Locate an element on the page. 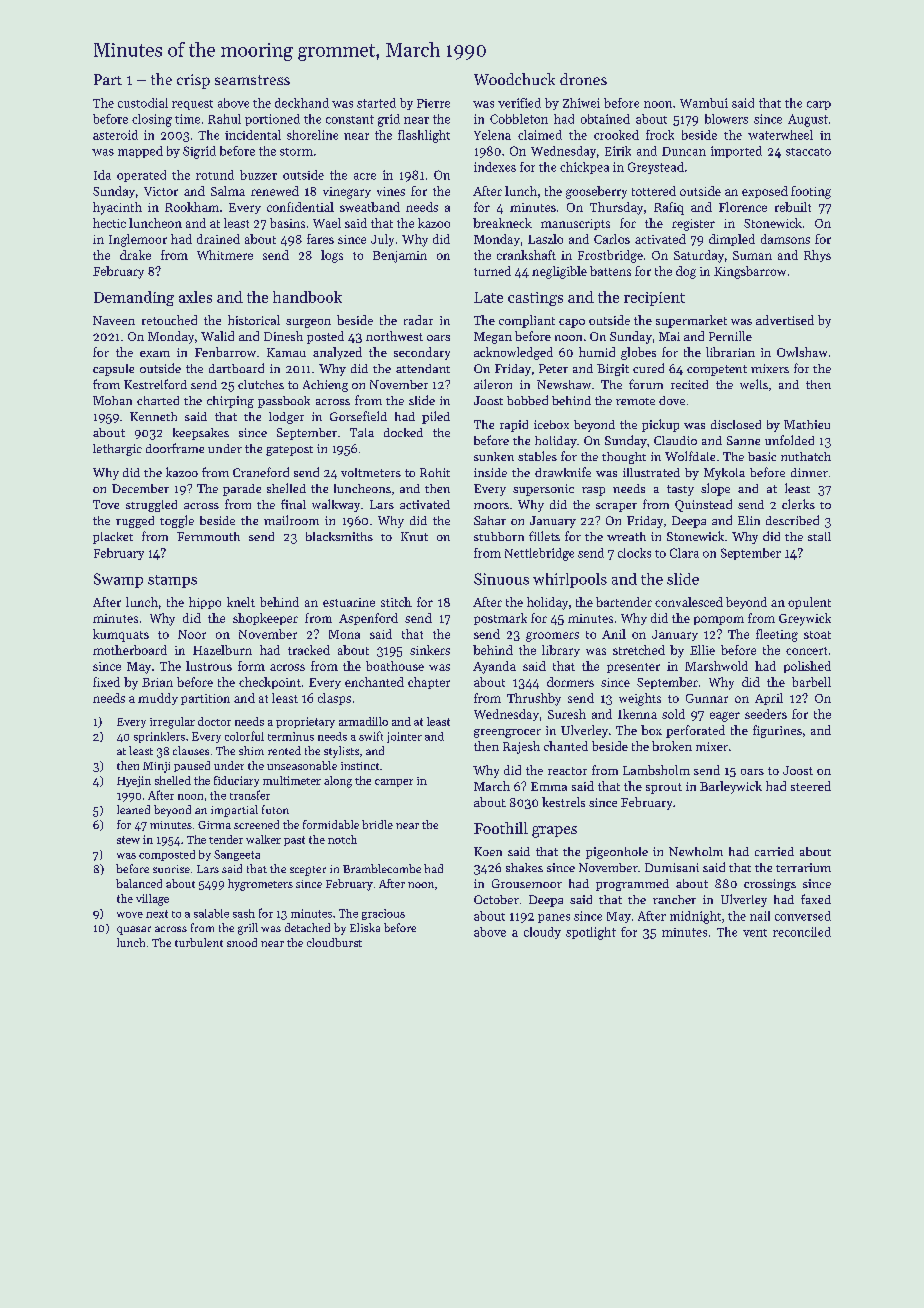  Foothill is located at coordinates (501, 828).
